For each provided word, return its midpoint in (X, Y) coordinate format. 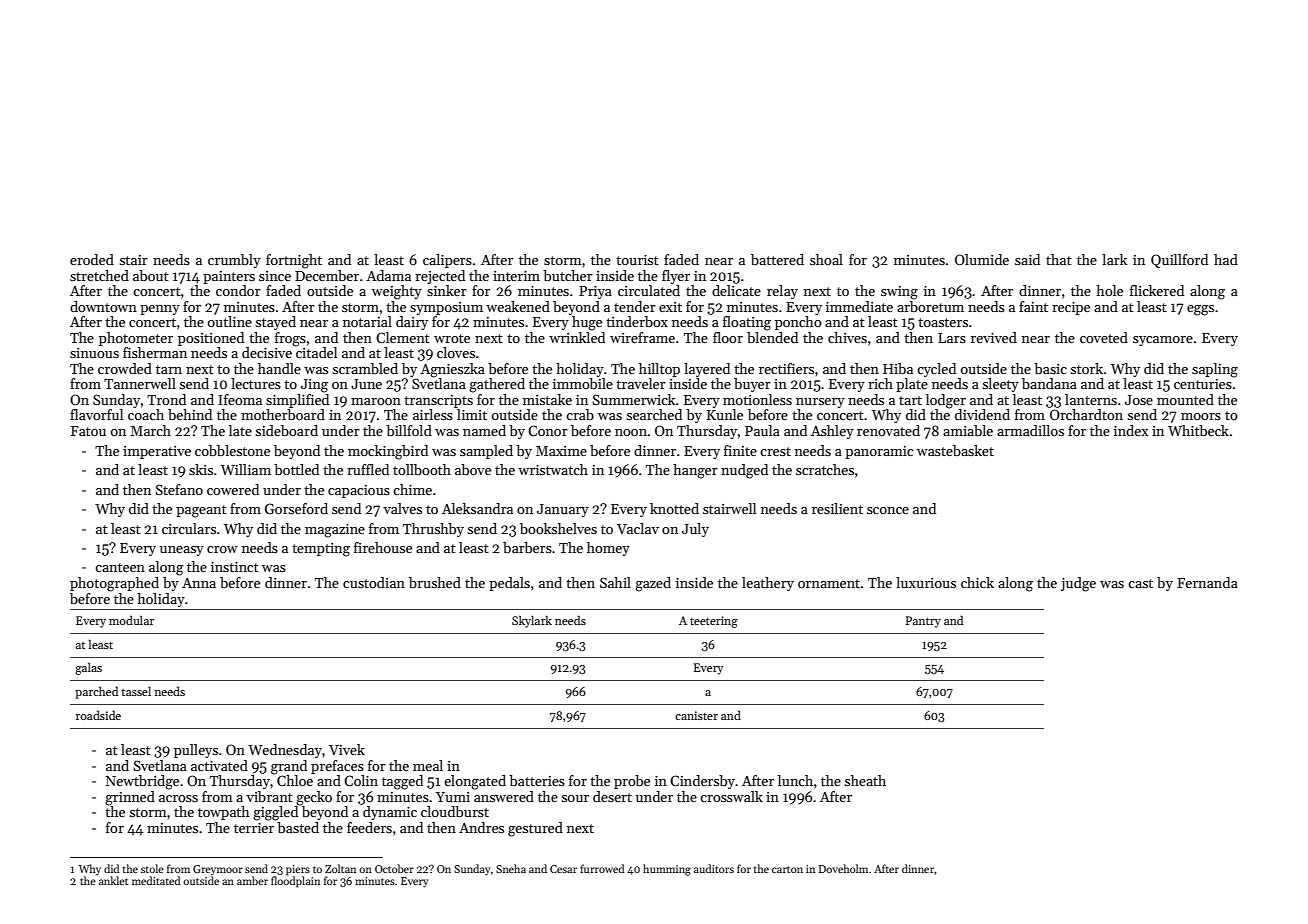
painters (229, 277)
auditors (714, 868)
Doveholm (843, 868)
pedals (509, 584)
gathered (497, 385)
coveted (1104, 337)
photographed (114, 584)
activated (219, 765)
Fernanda (1207, 582)
